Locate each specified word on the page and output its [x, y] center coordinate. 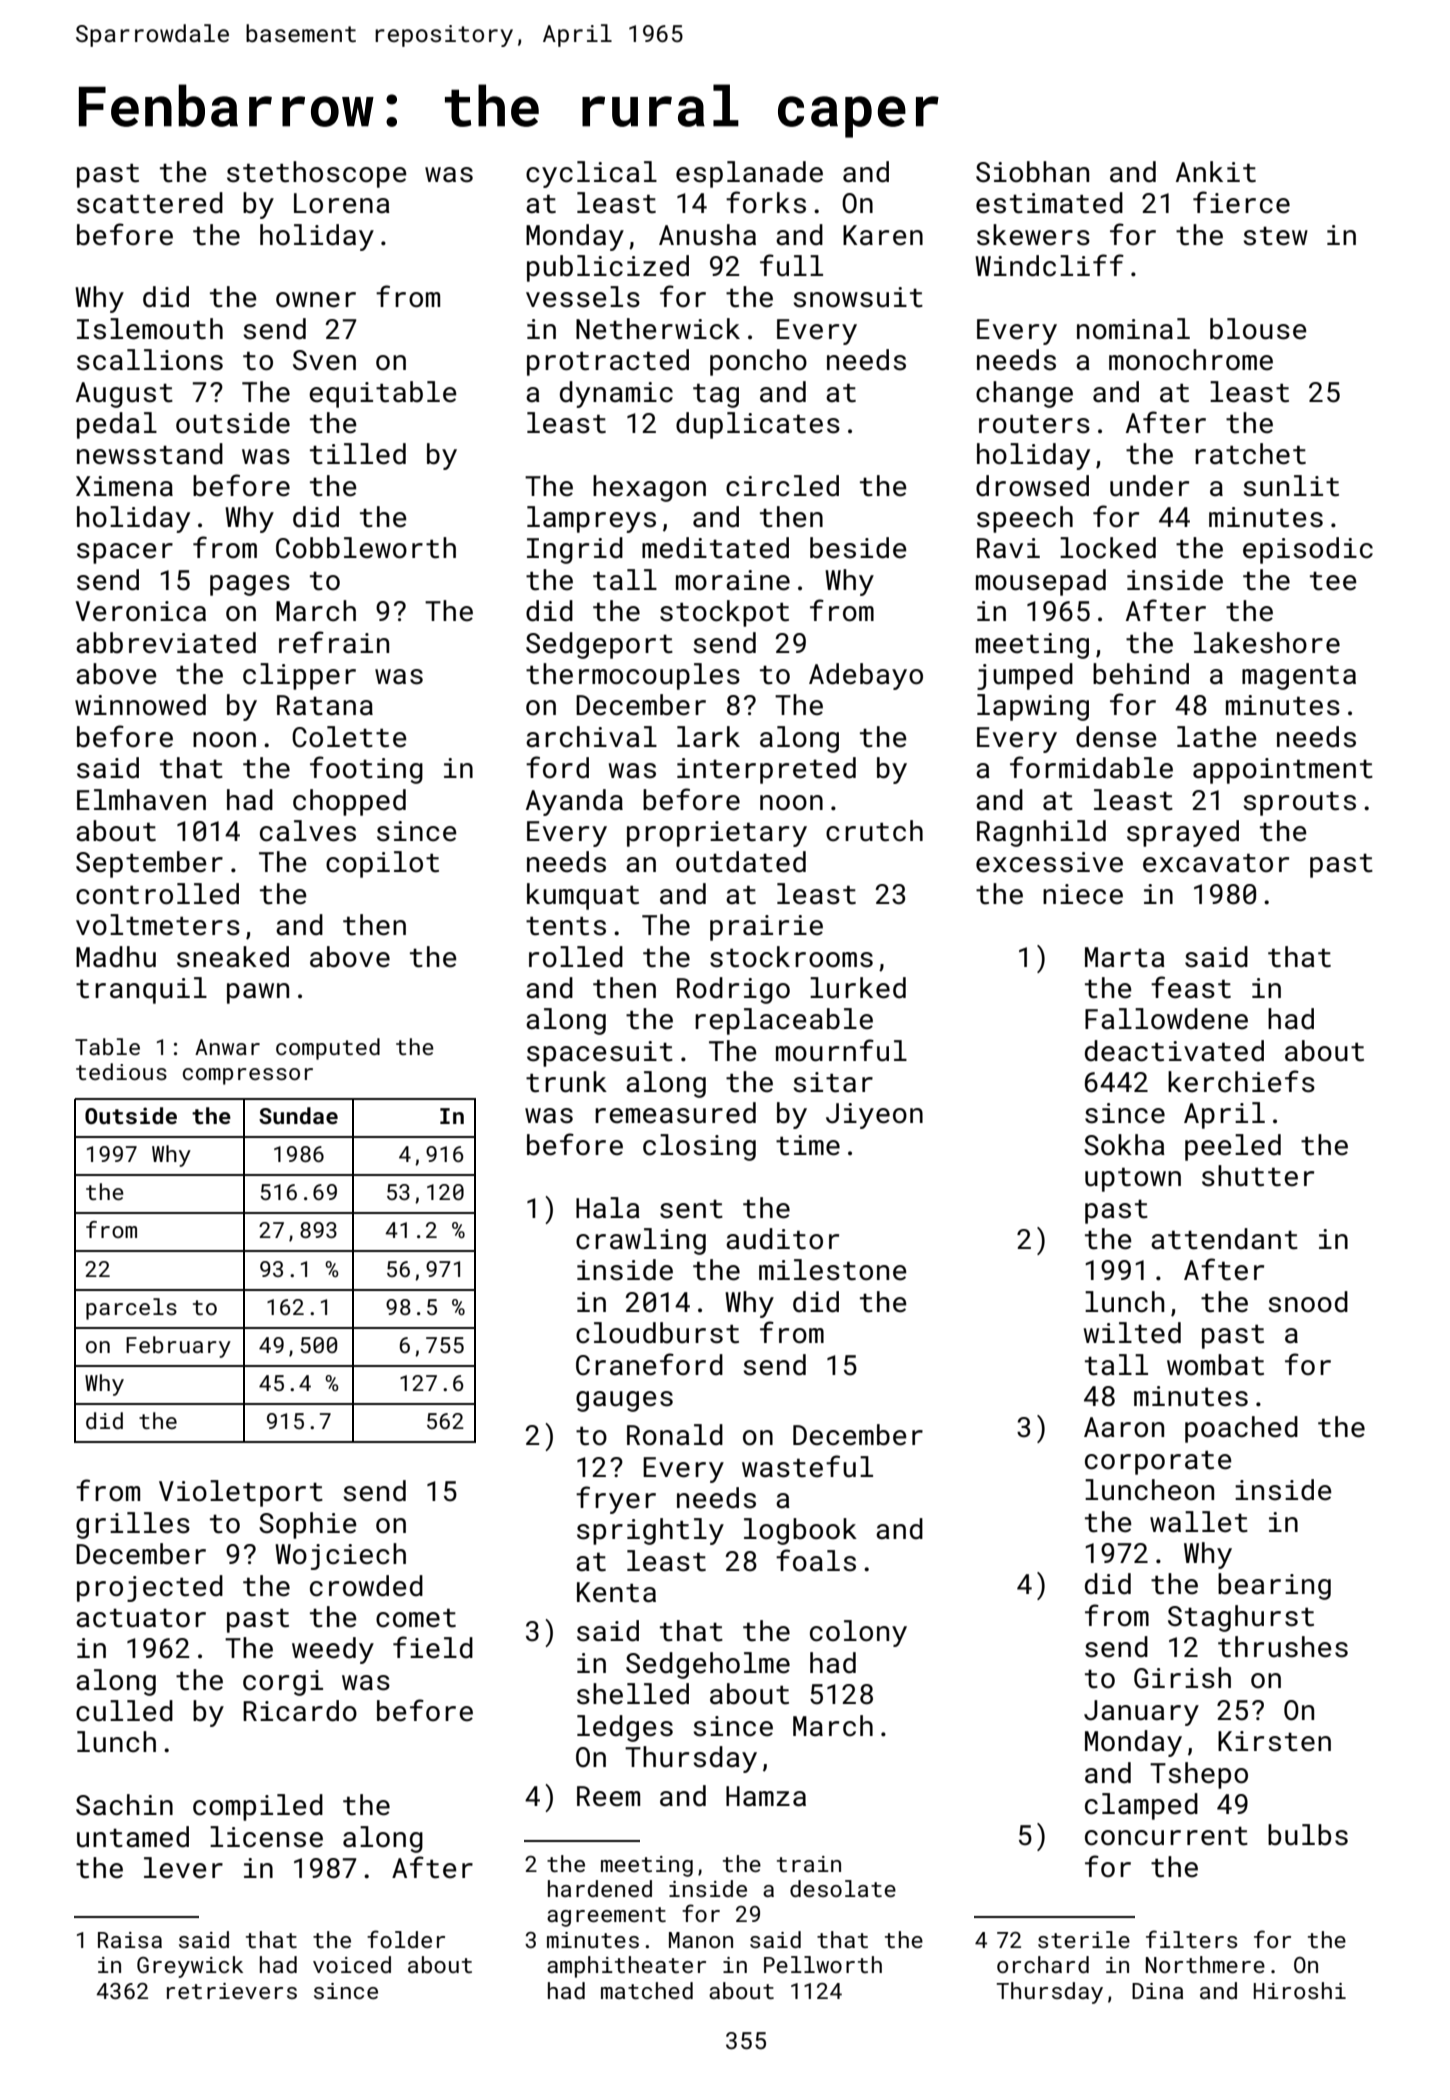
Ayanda [574, 802]
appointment [1283, 771]
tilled [358, 454]
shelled [633, 1694]
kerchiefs [1241, 1081]
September [149, 864]
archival [591, 737]
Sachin [124, 1805]
